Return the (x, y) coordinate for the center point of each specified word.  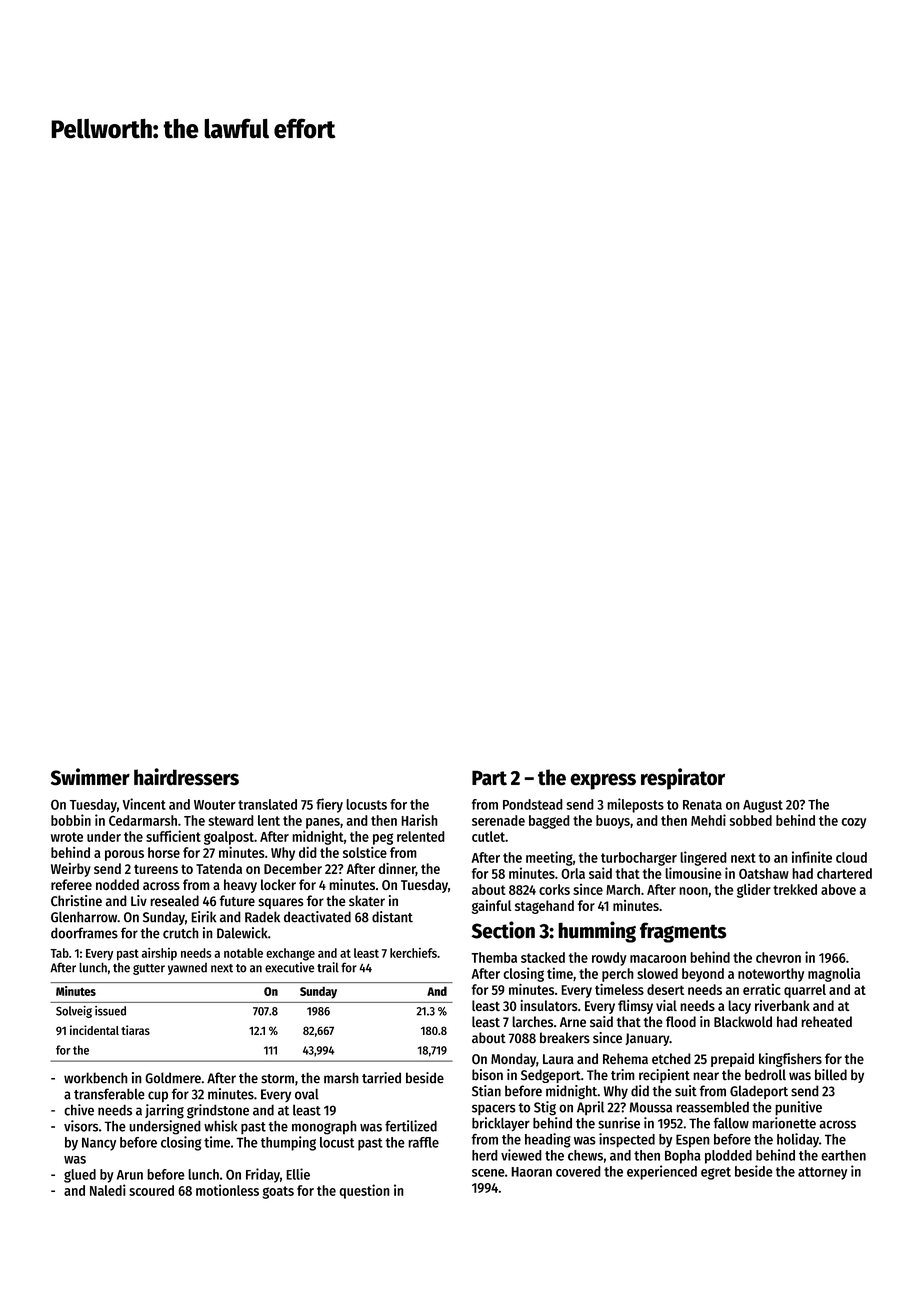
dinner (397, 869)
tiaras (135, 1030)
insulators (549, 1005)
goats (278, 1192)
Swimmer (90, 777)
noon (693, 891)
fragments (683, 932)
